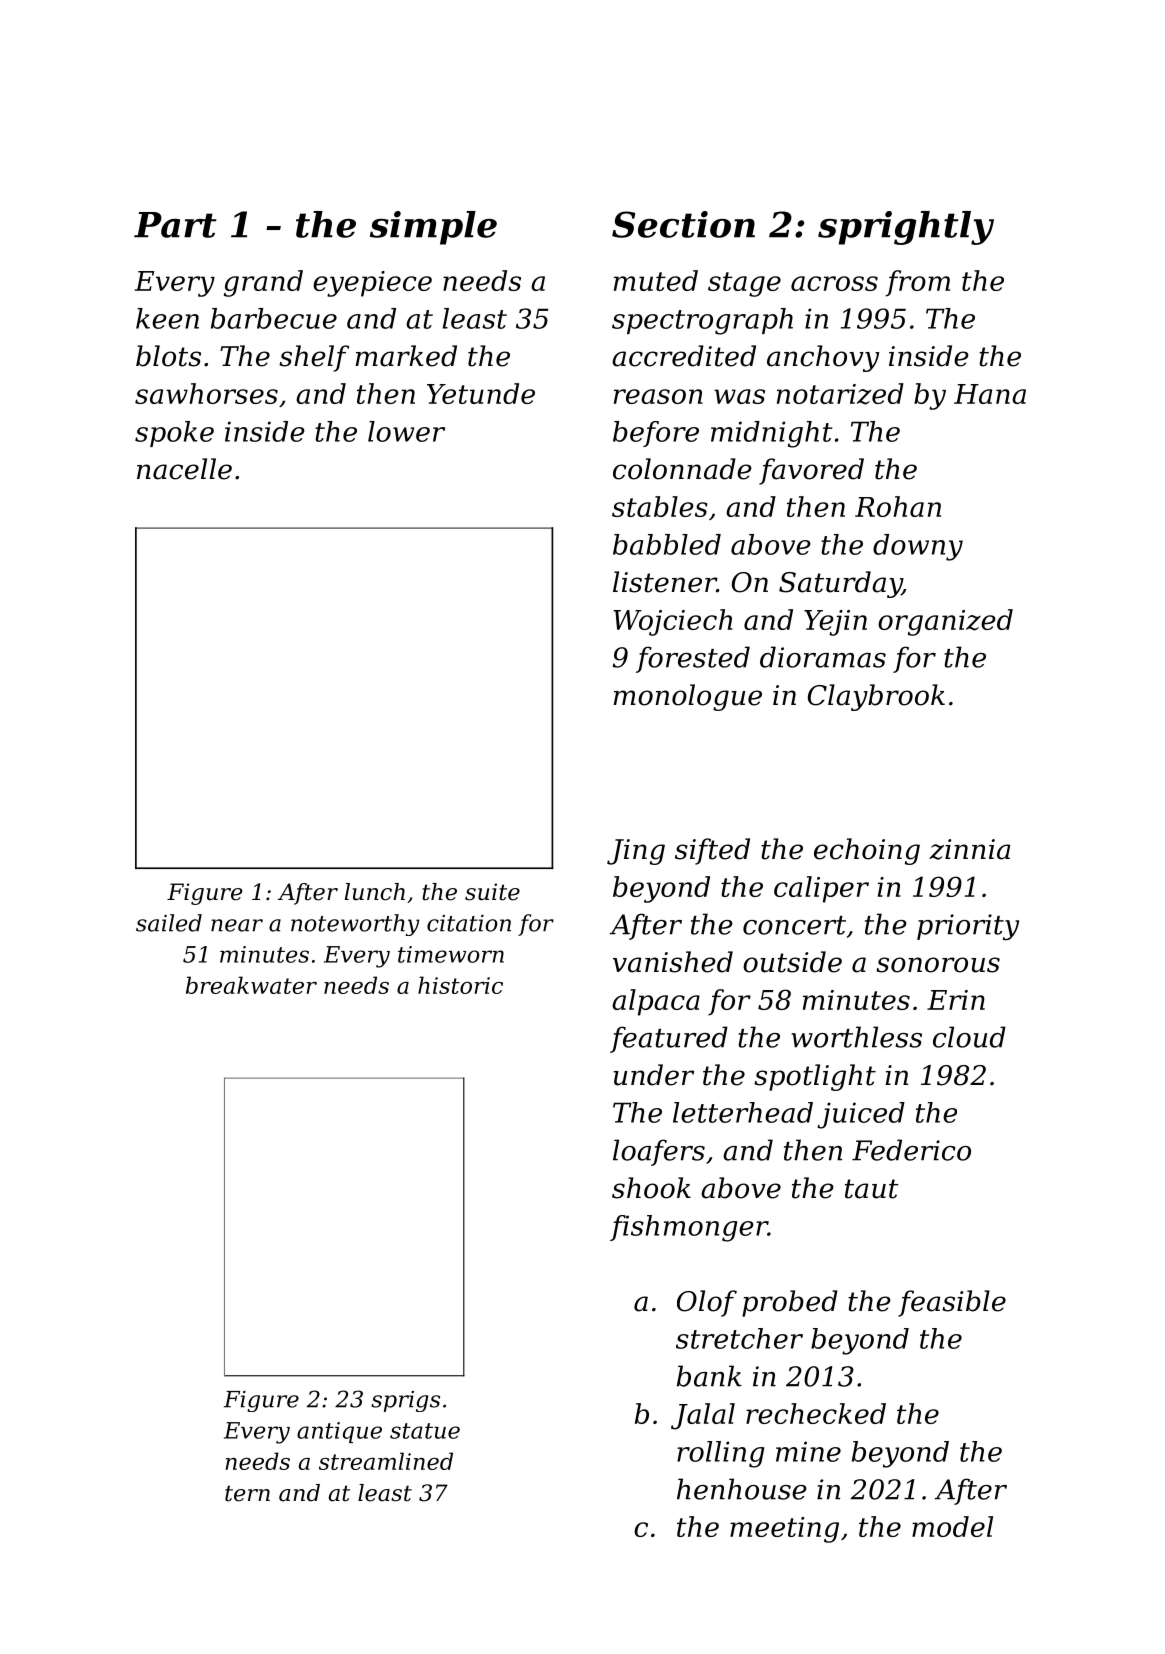 This page has width=1165, height=1654. What do you see at coordinates (375, 892) in the page?
I see `lunch` at bounding box center [375, 892].
